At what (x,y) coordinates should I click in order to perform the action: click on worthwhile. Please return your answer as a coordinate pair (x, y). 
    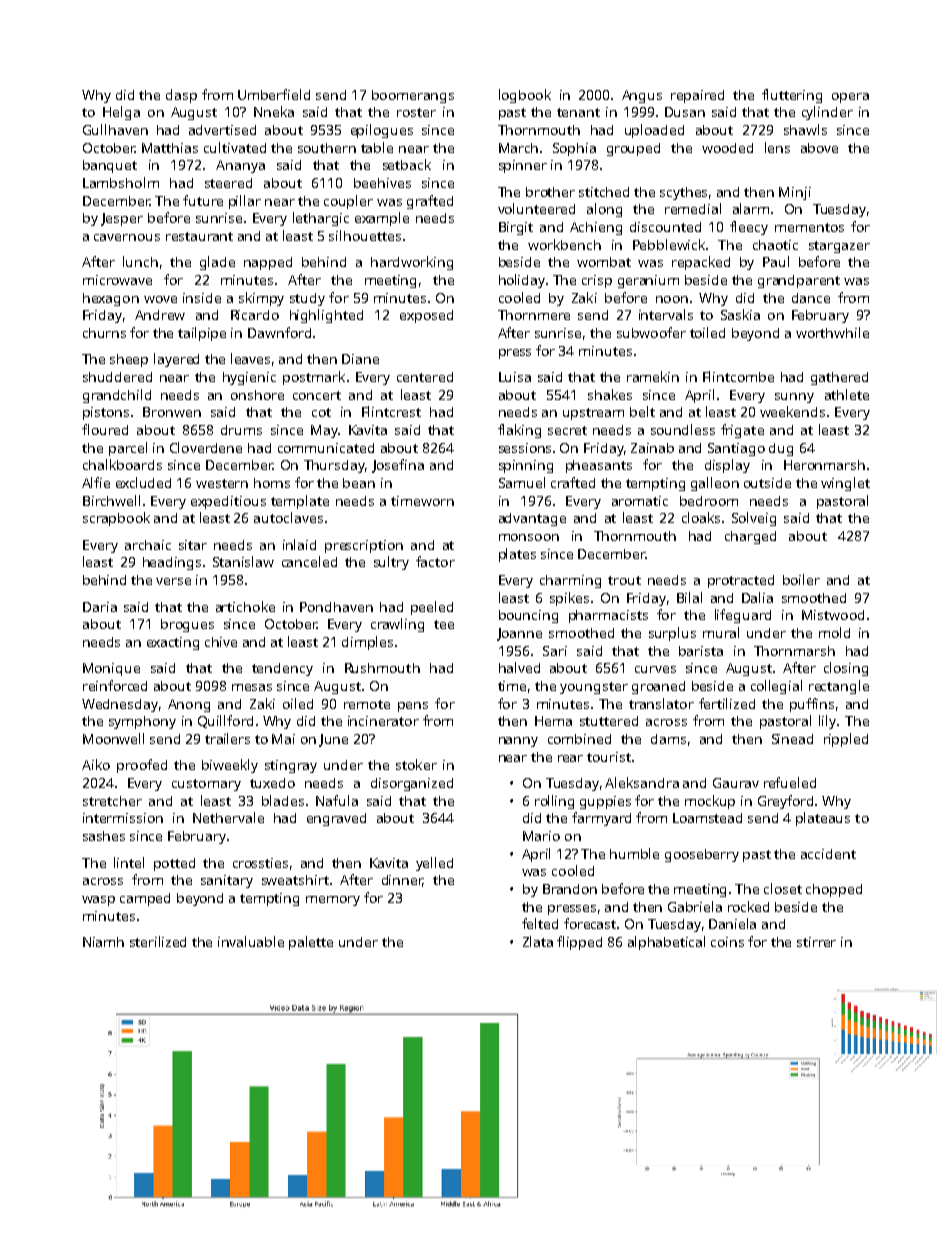
    Looking at the image, I should click on (832, 332).
